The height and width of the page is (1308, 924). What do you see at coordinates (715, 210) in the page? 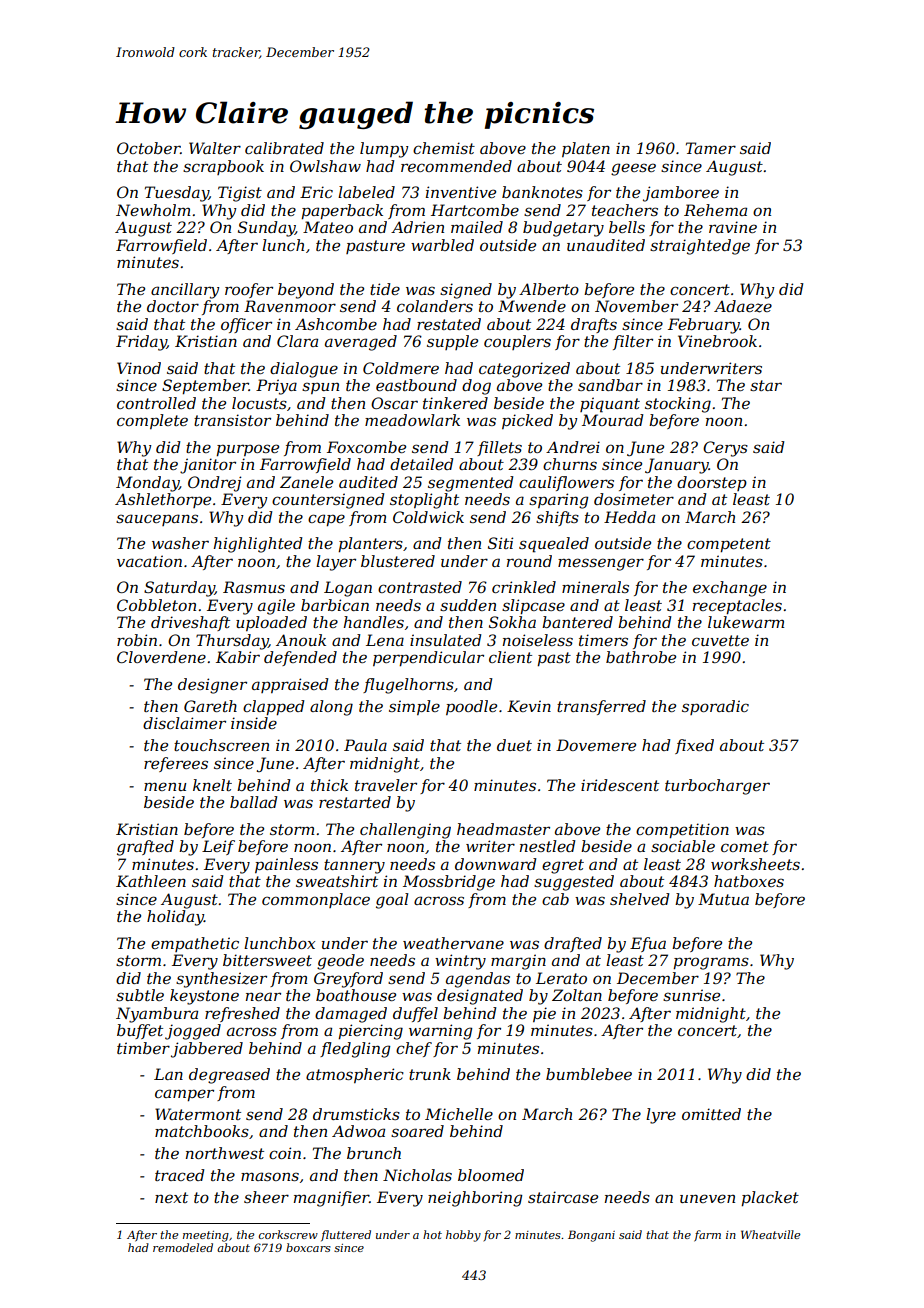
I see `Rehema` at bounding box center [715, 210].
